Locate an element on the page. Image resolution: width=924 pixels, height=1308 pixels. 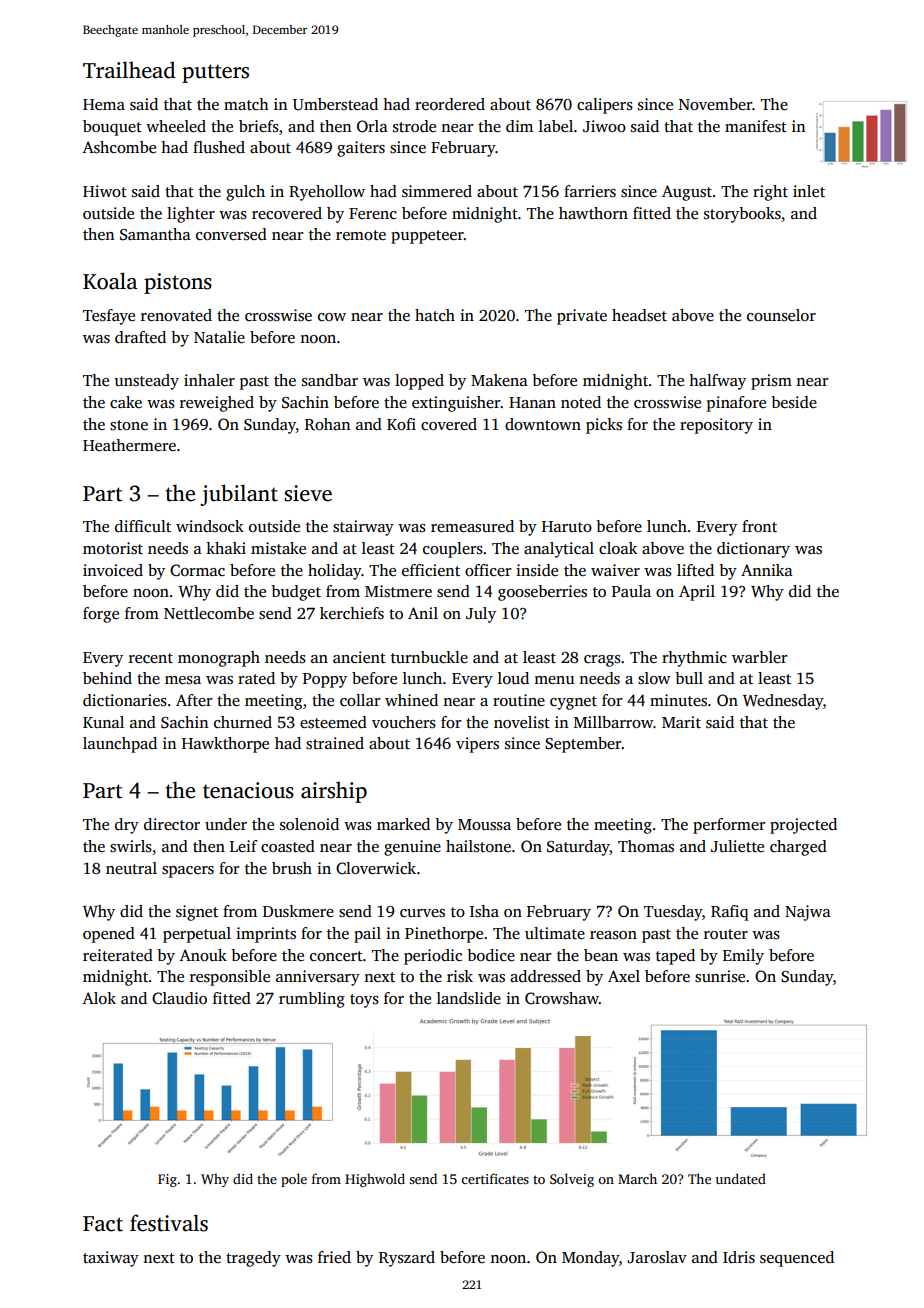
Marit is located at coordinates (681, 722).
